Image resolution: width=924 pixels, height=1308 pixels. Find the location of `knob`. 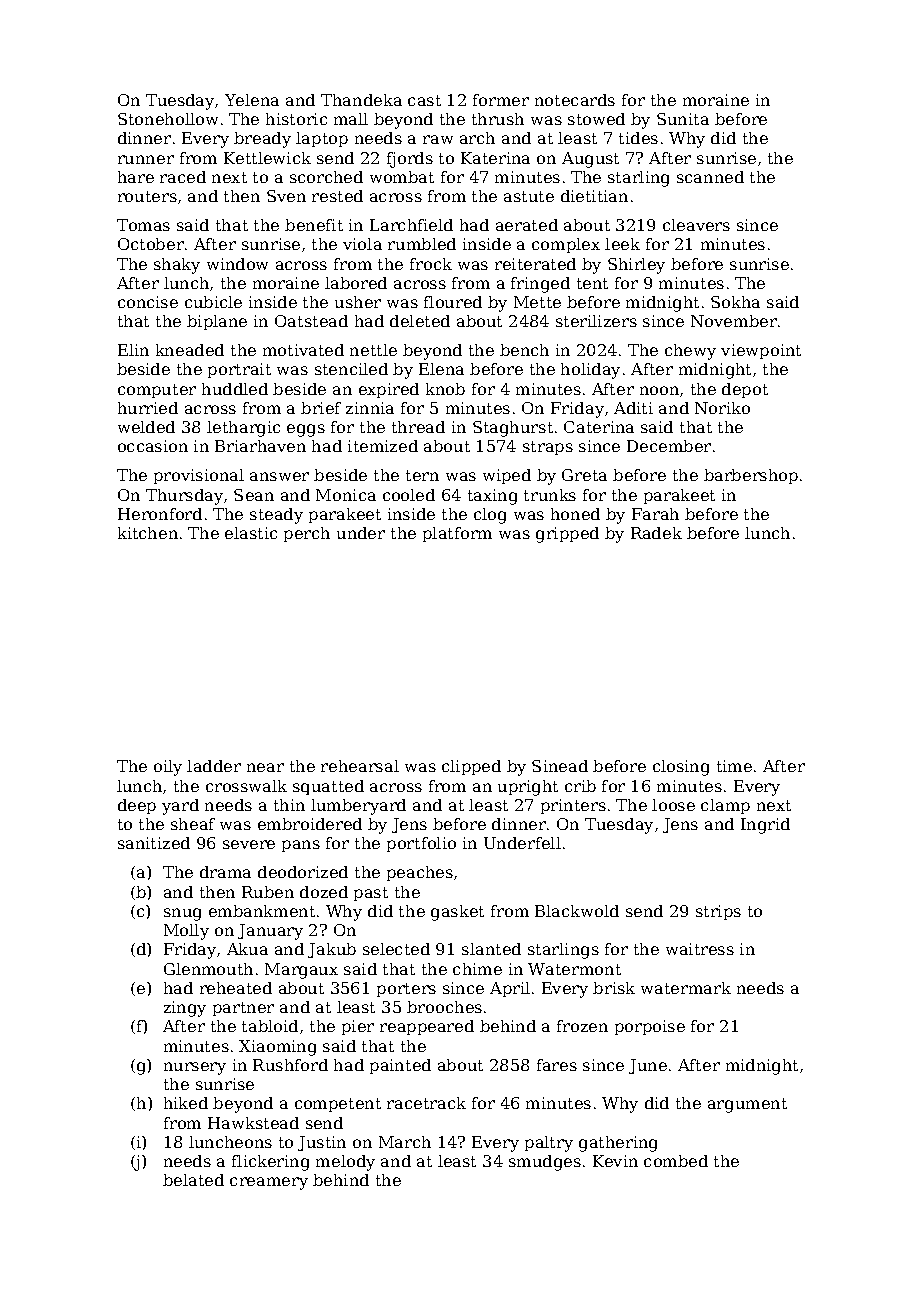

knob is located at coordinates (445, 389).
